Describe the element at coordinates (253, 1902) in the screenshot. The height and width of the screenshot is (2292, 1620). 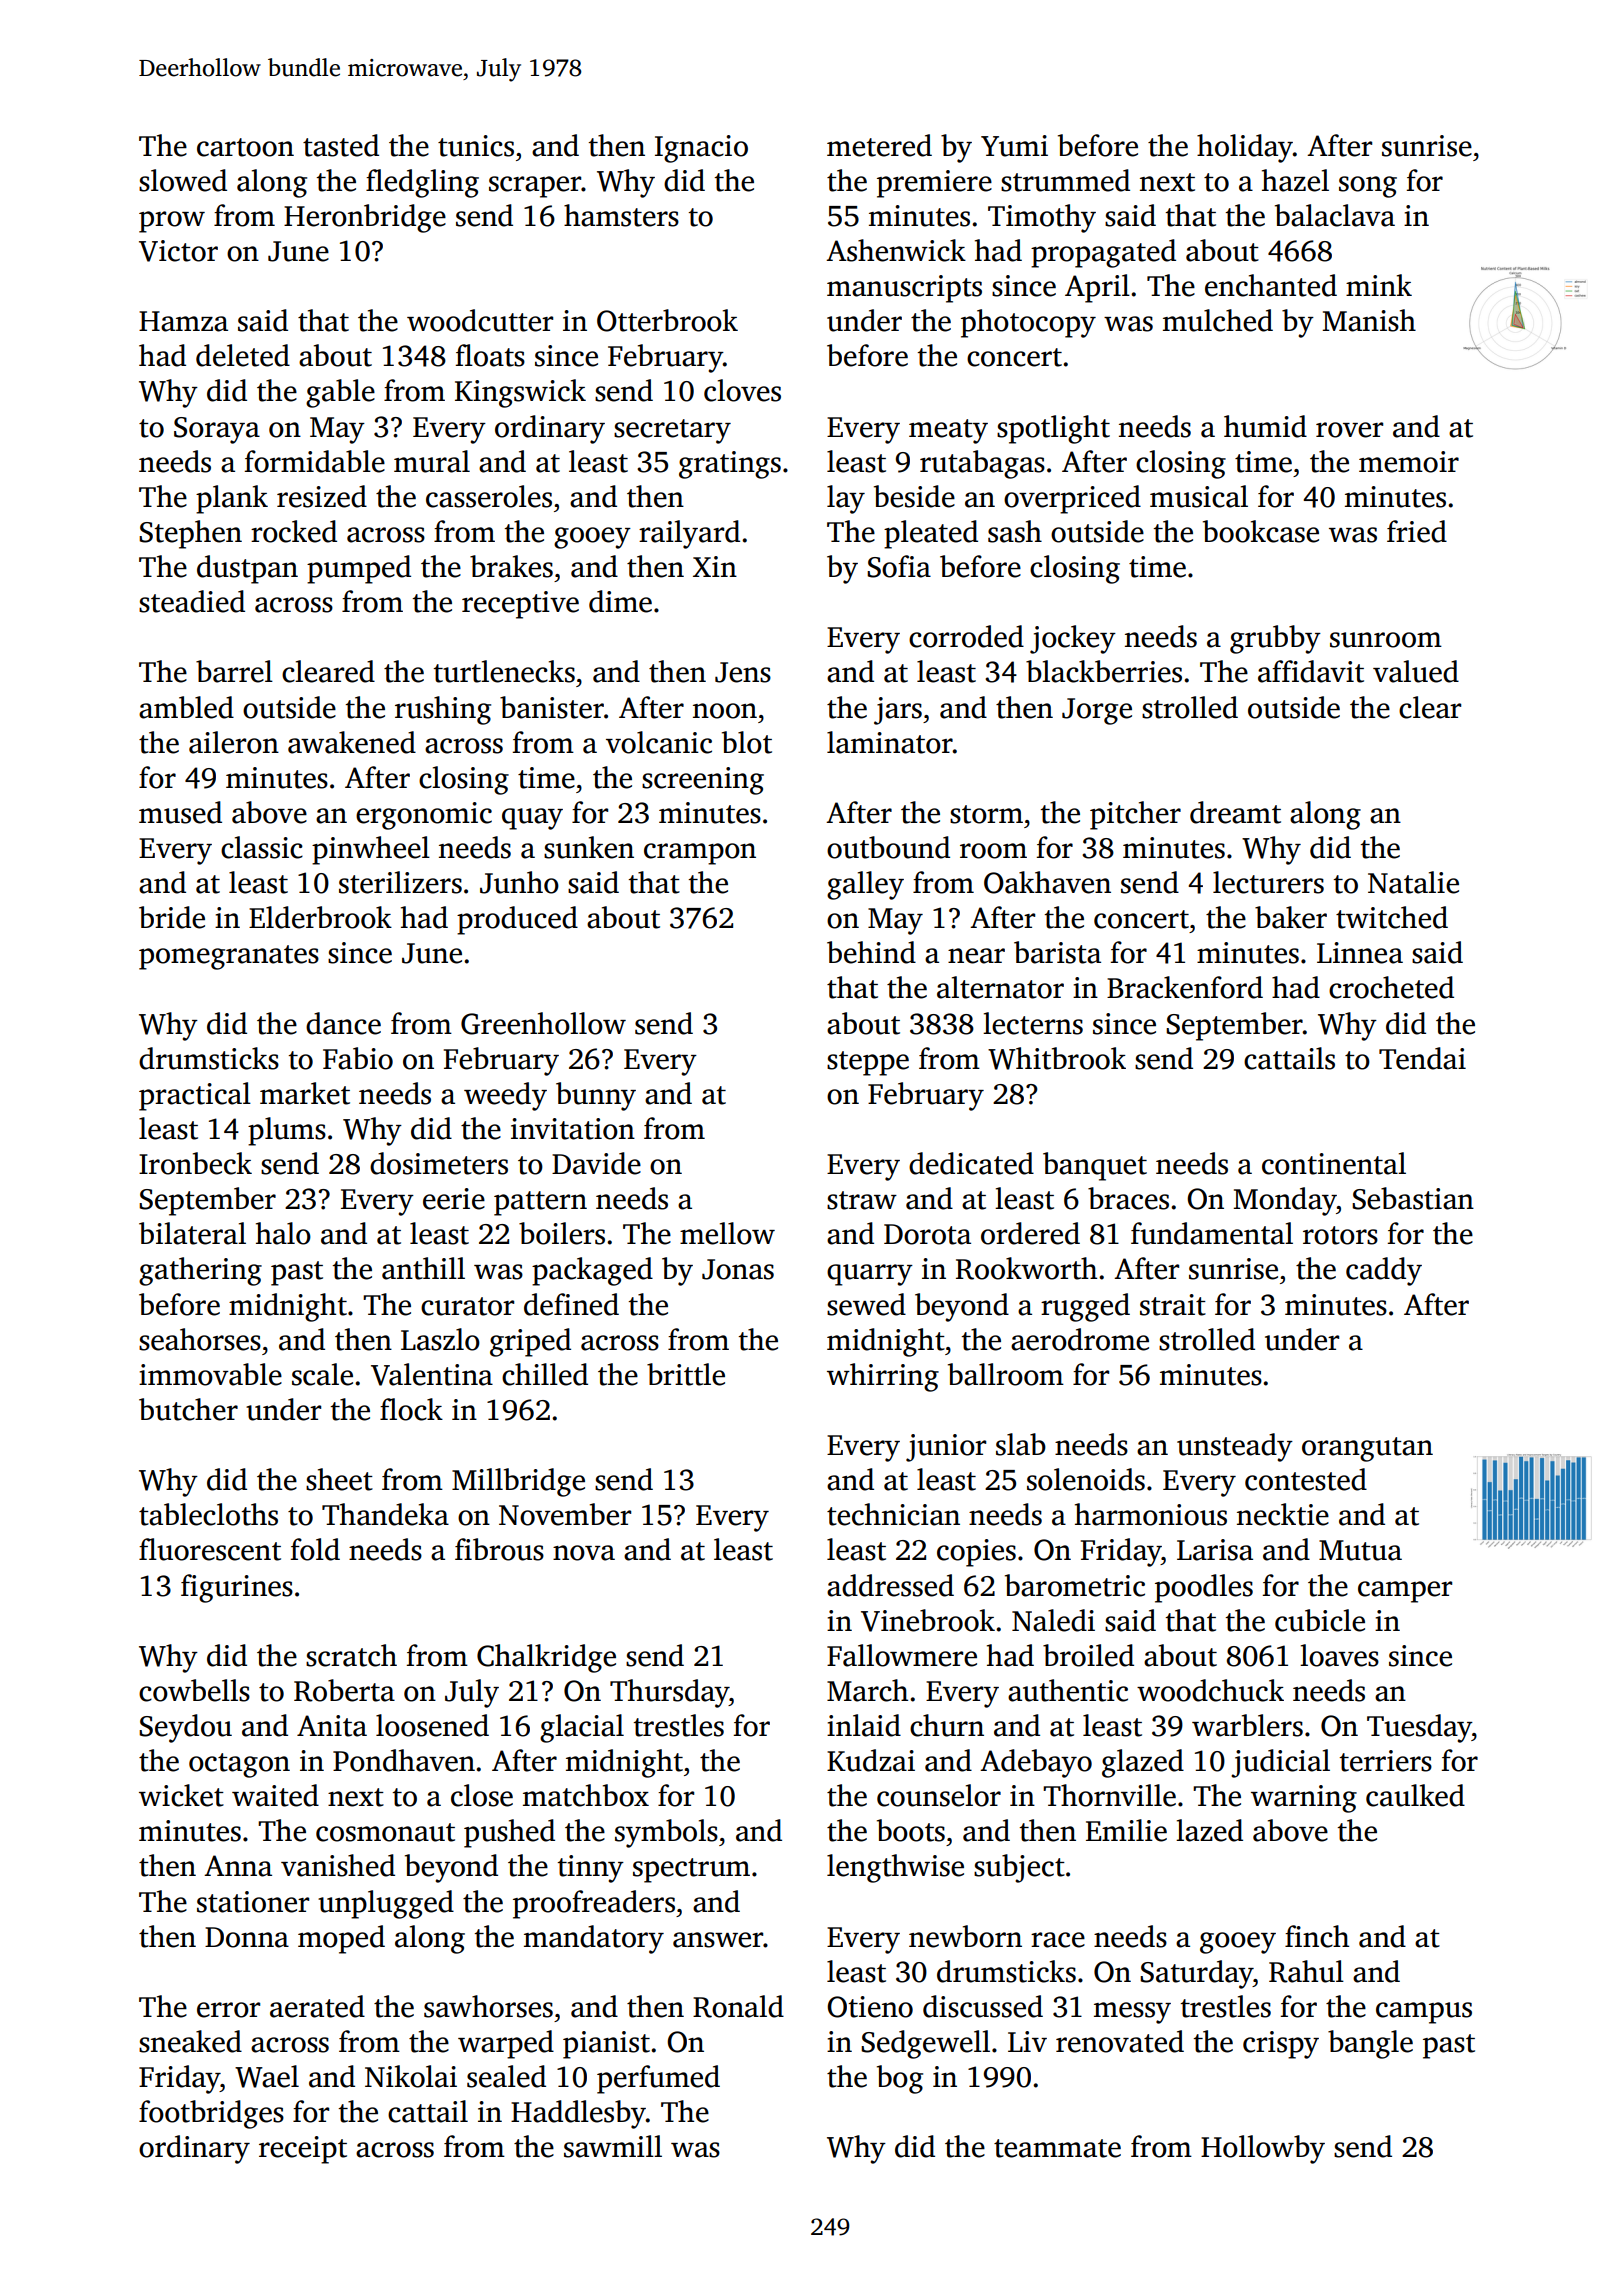
I see `stationer` at that location.
